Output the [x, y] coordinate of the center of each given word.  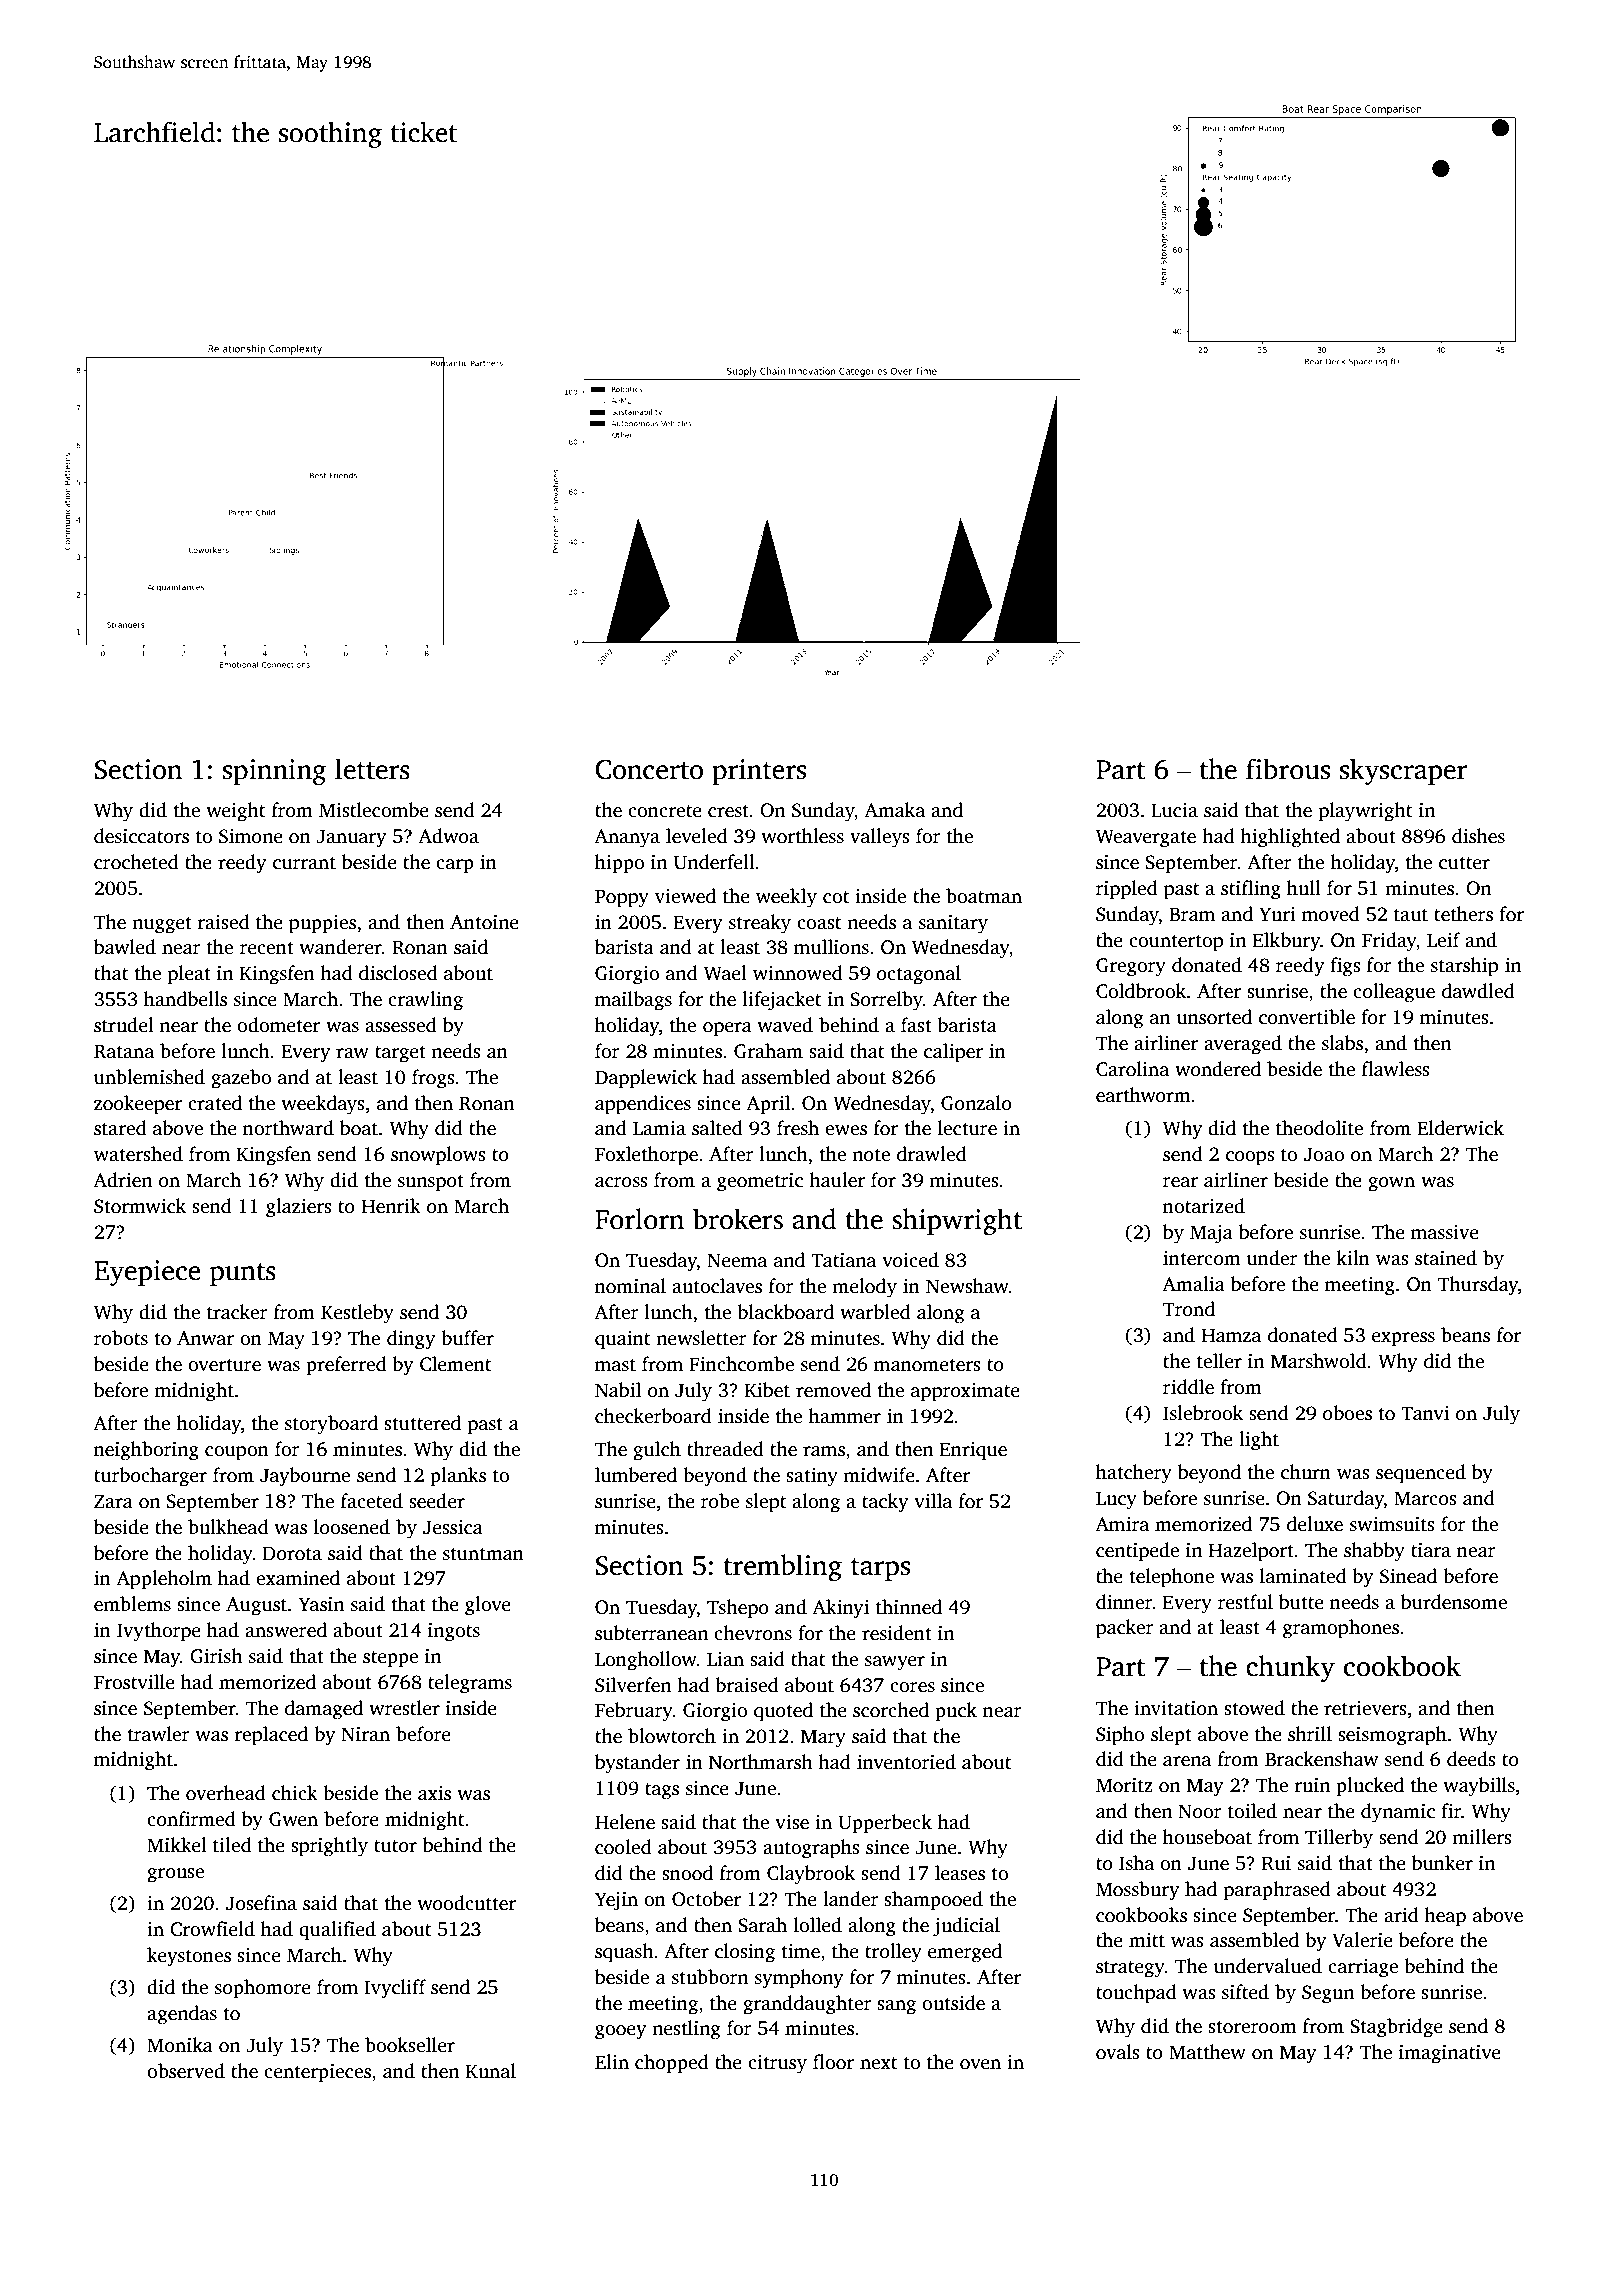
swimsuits [1392, 1524]
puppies [322, 924]
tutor [395, 1846]
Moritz [1124, 1785]
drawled [932, 1154]
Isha [1136, 1863]
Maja [1211, 1234]
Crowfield [212, 1929]
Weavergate [1146, 838]
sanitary [953, 924]
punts [243, 1274]
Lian [725, 1659]
